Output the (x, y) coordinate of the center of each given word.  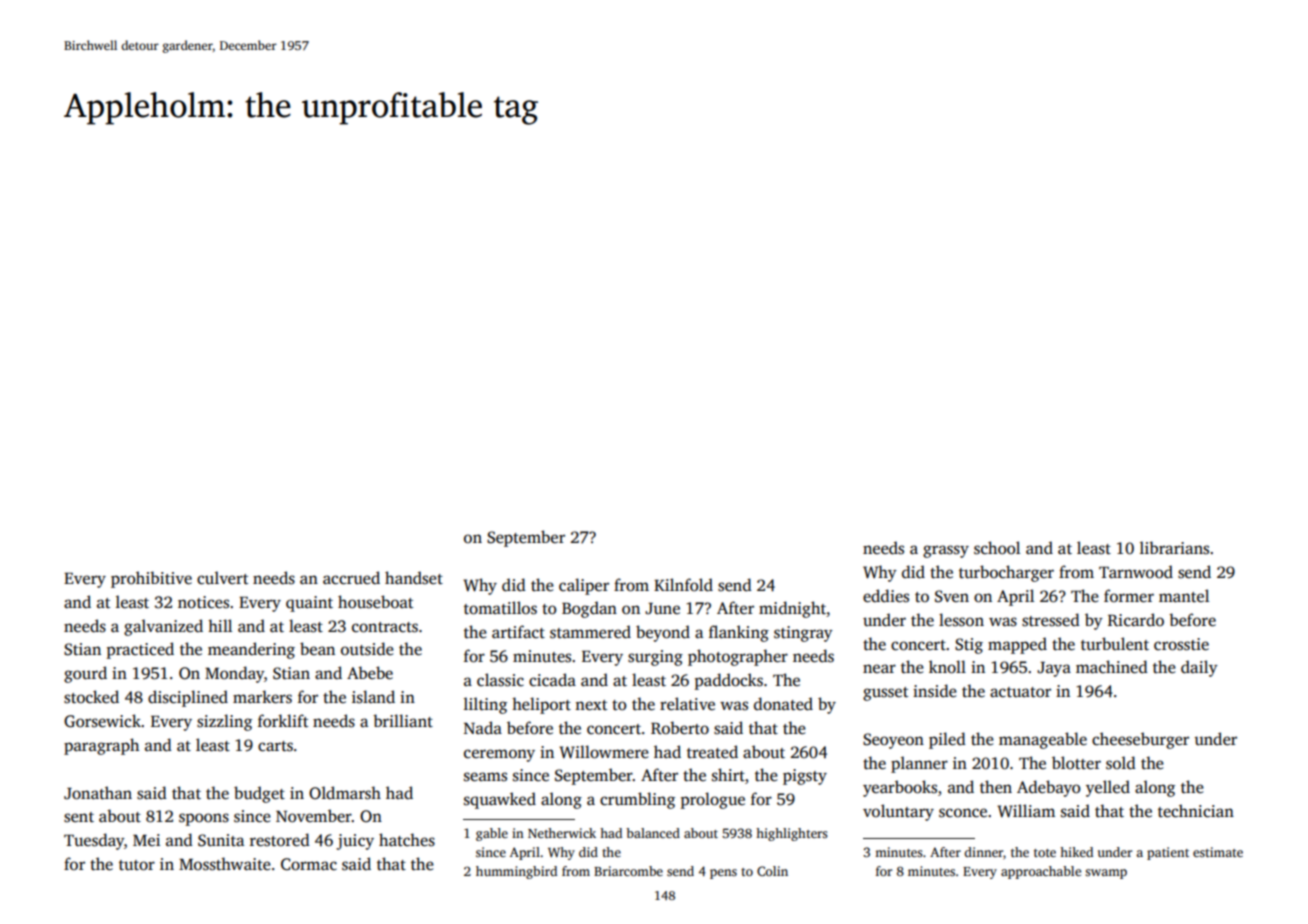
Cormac (309, 864)
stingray (803, 634)
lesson (961, 620)
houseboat (375, 602)
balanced (653, 833)
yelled (1108, 788)
